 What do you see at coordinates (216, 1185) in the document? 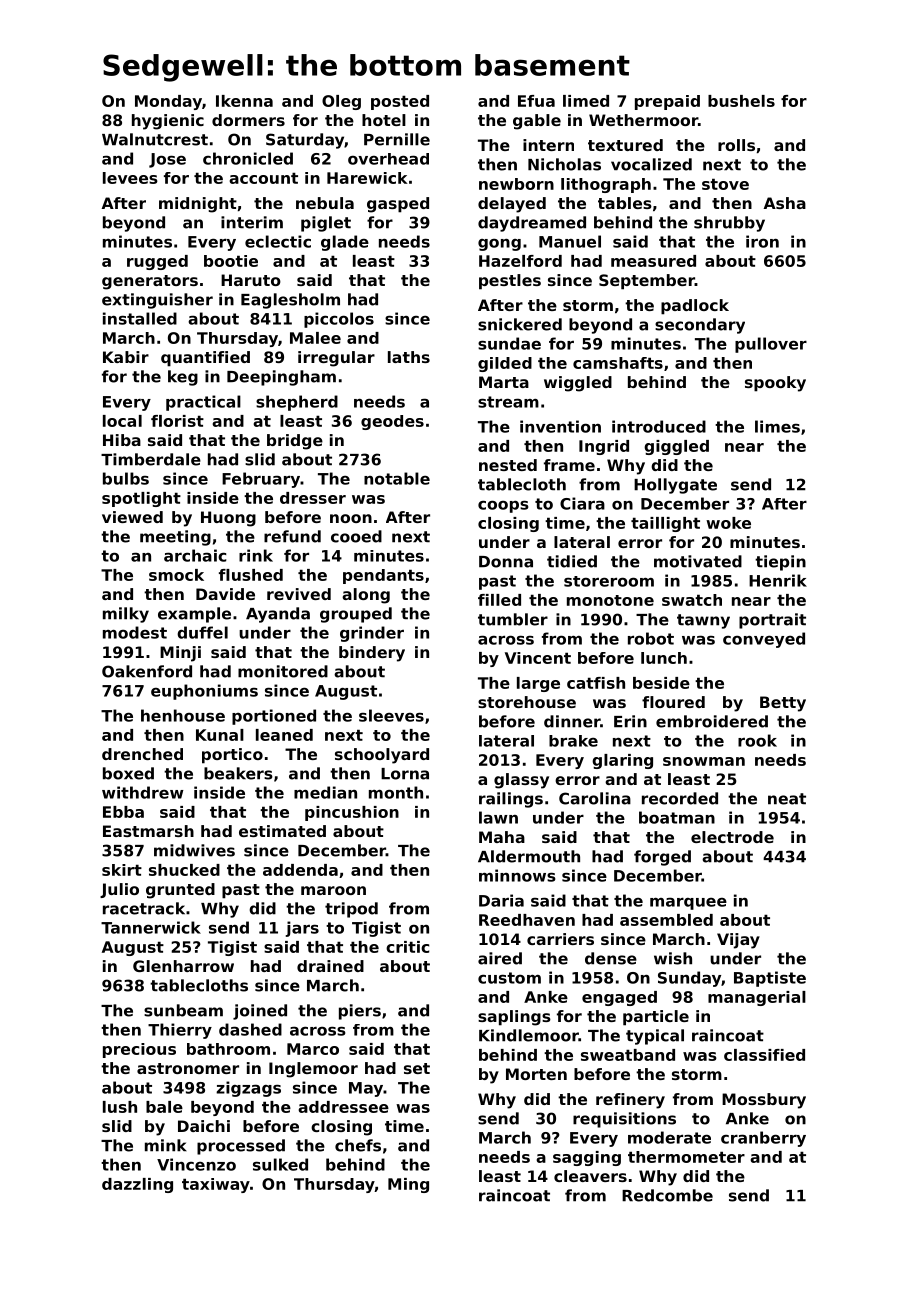
I see `taxiway` at bounding box center [216, 1185].
